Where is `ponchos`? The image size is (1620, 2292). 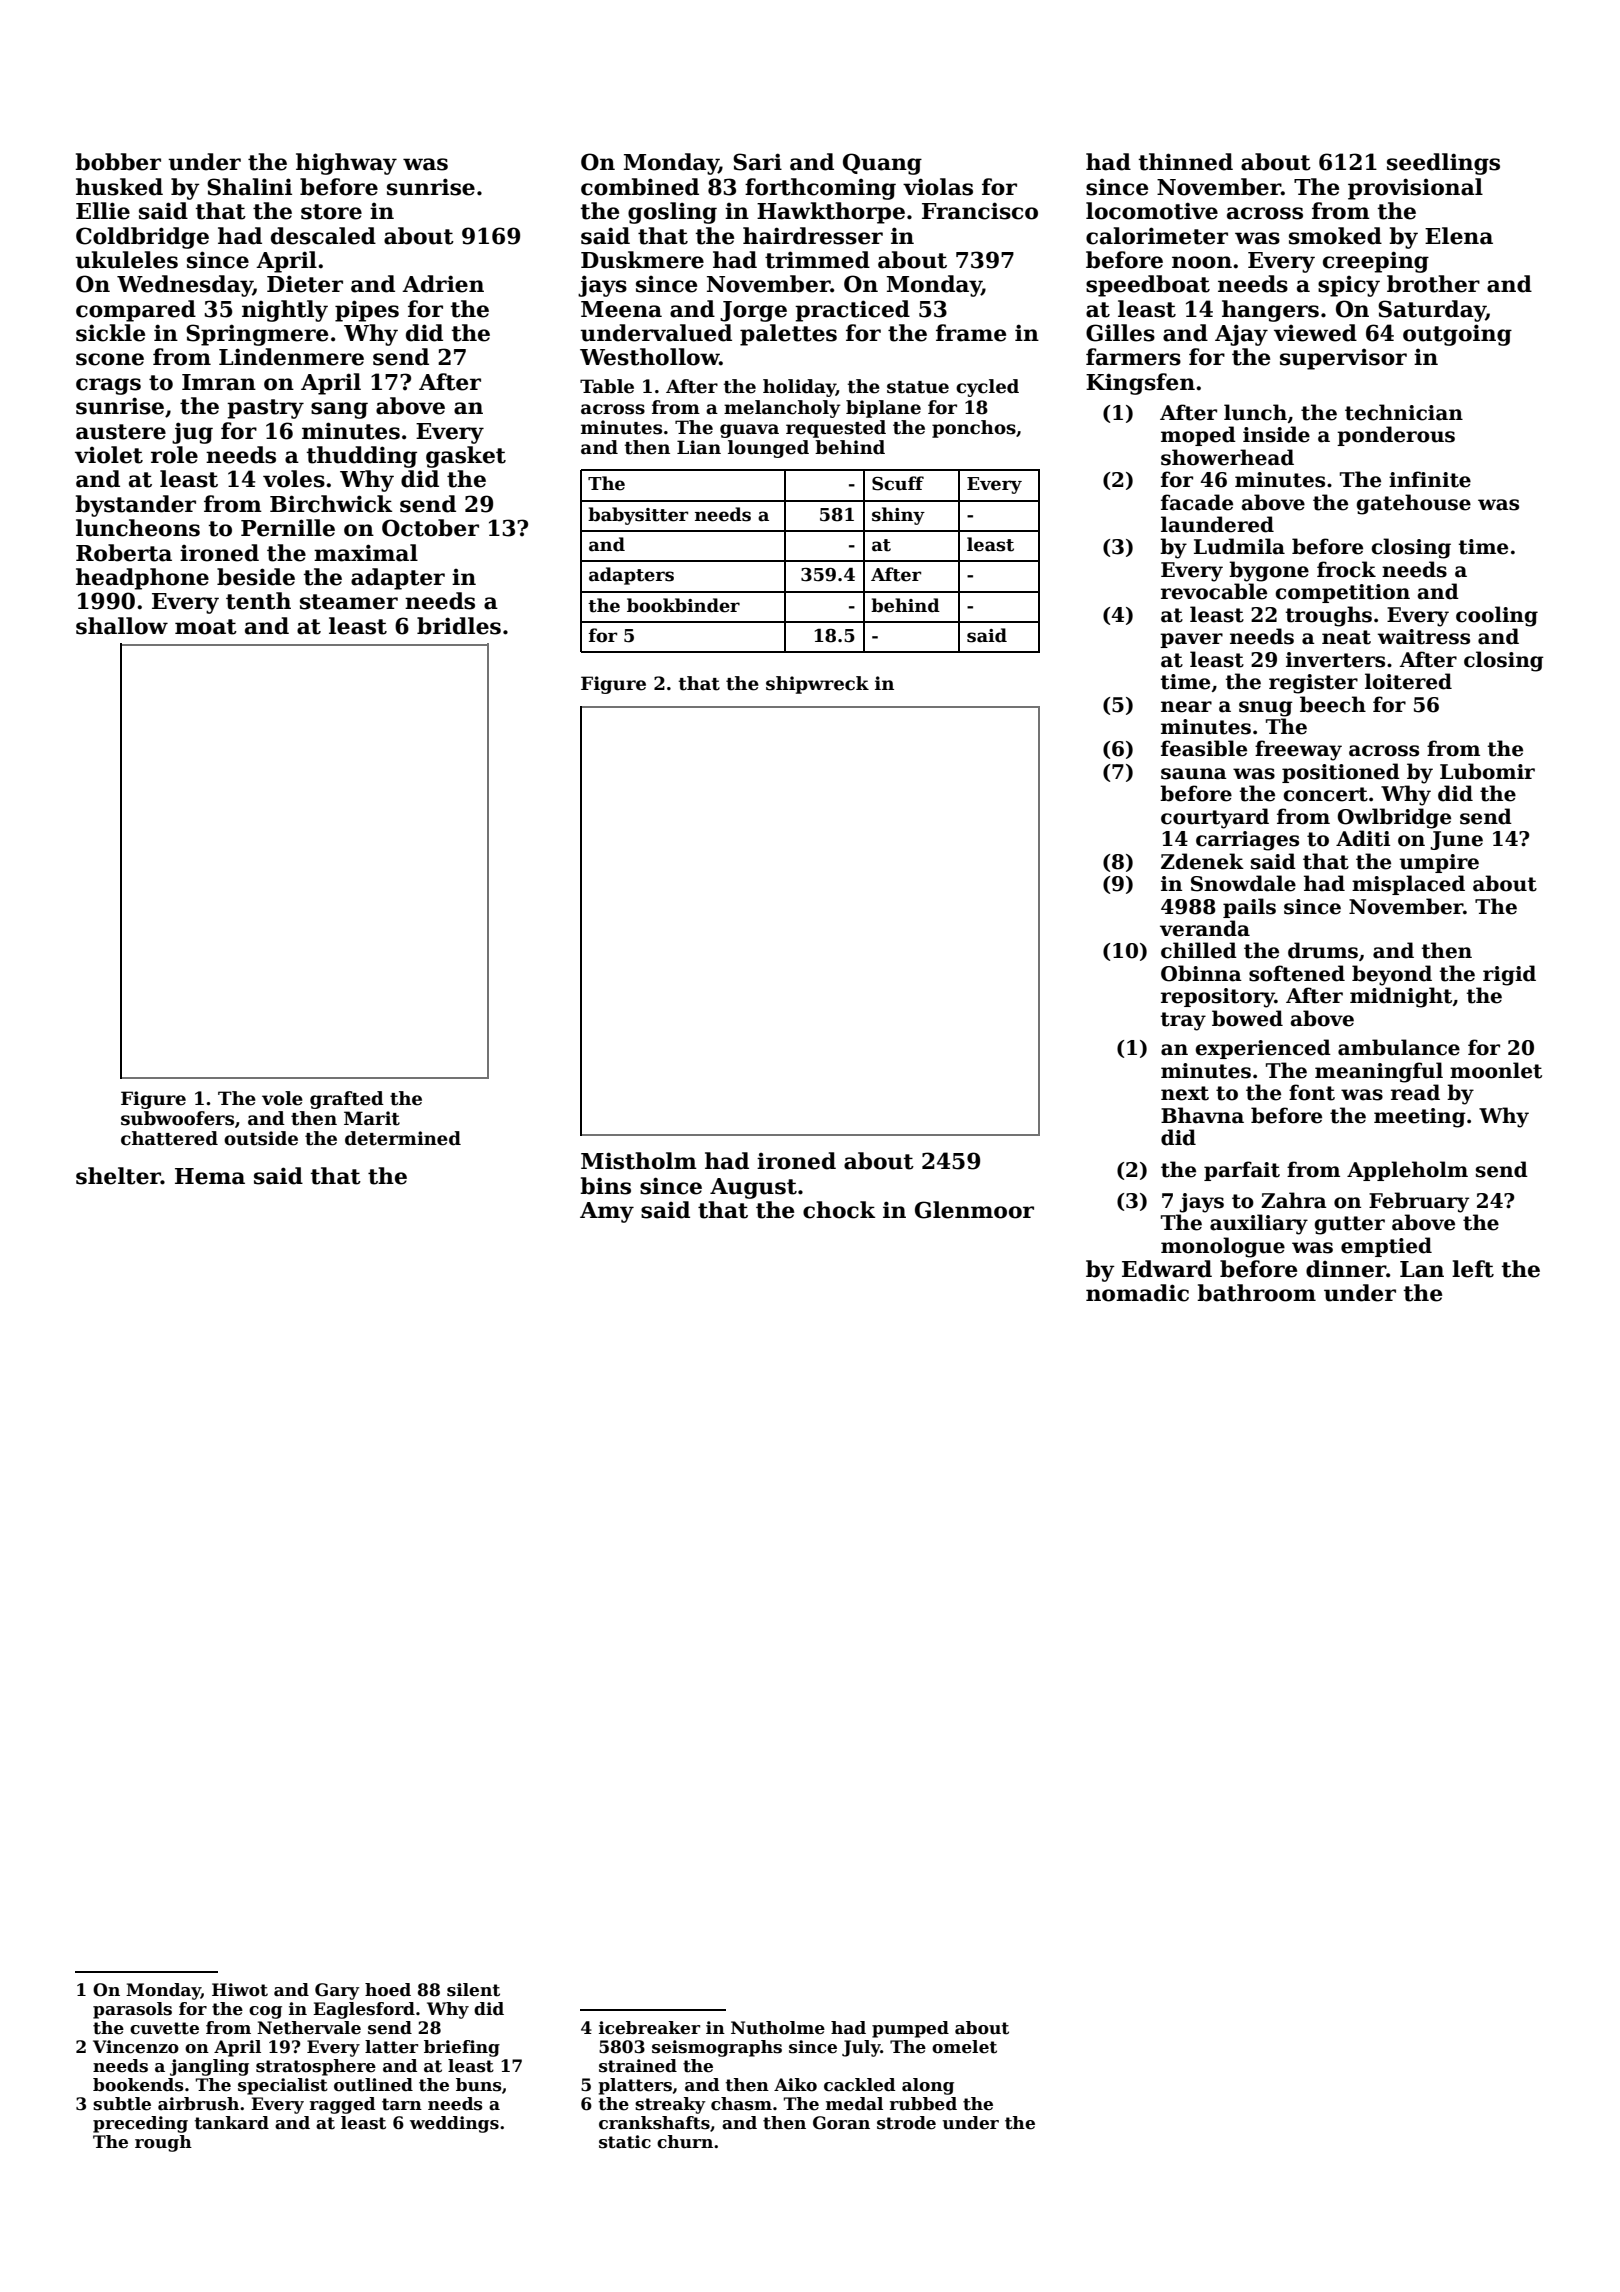
ponchos is located at coordinates (974, 429).
